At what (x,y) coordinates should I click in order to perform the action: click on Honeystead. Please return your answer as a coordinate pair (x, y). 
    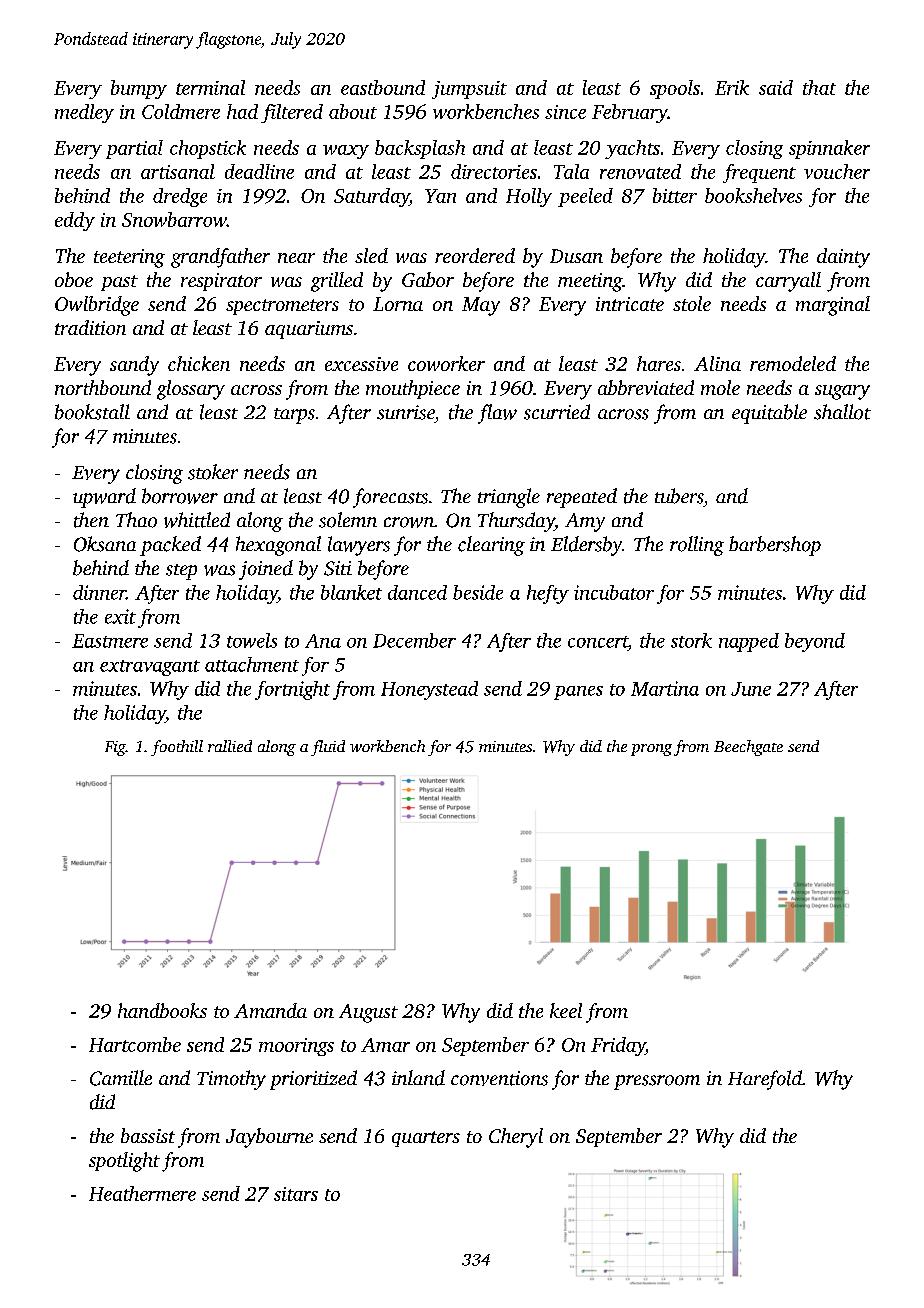
    Looking at the image, I should click on (429, 690).
